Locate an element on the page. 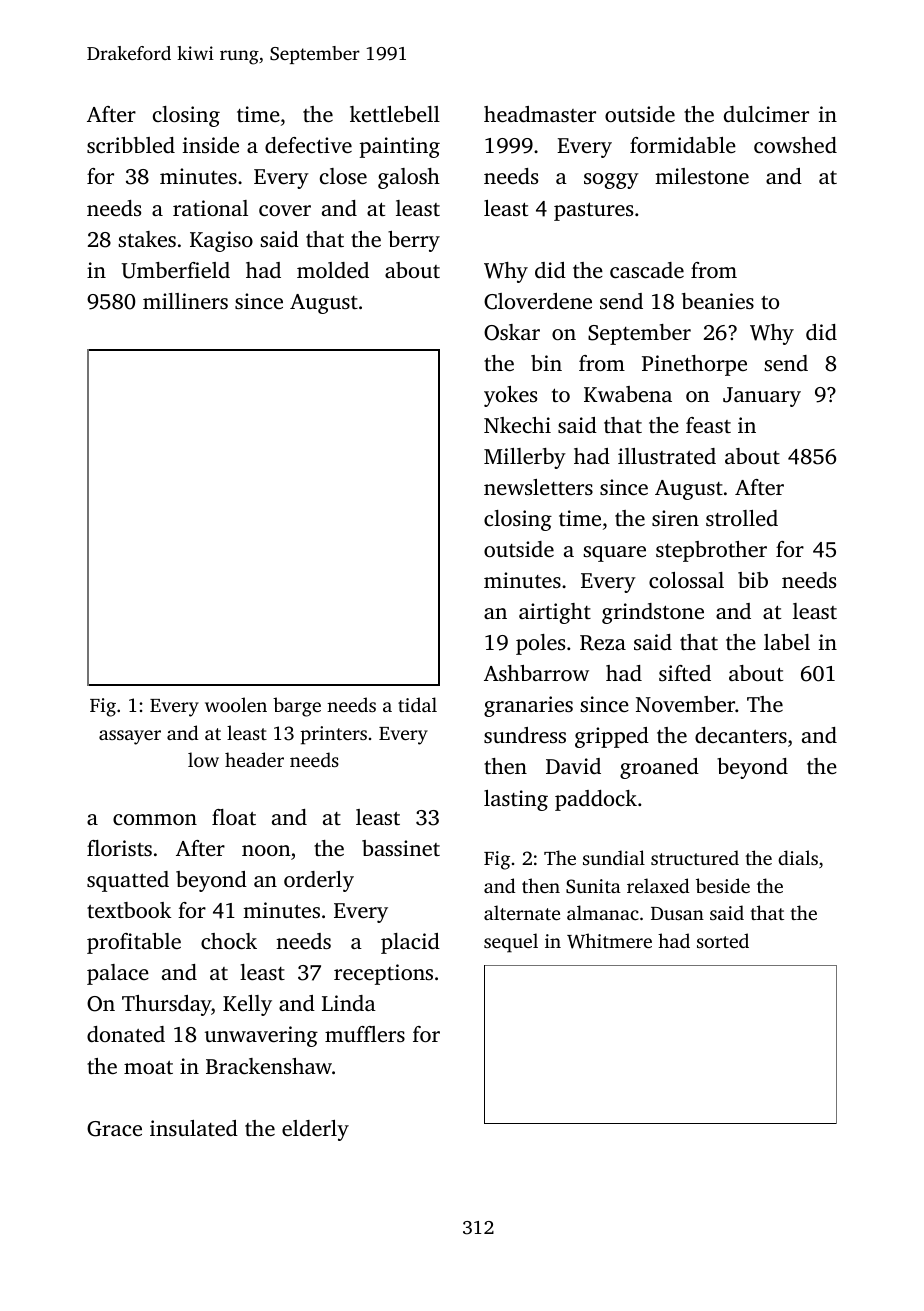  grindstone is located at coordinates (653, 613).
